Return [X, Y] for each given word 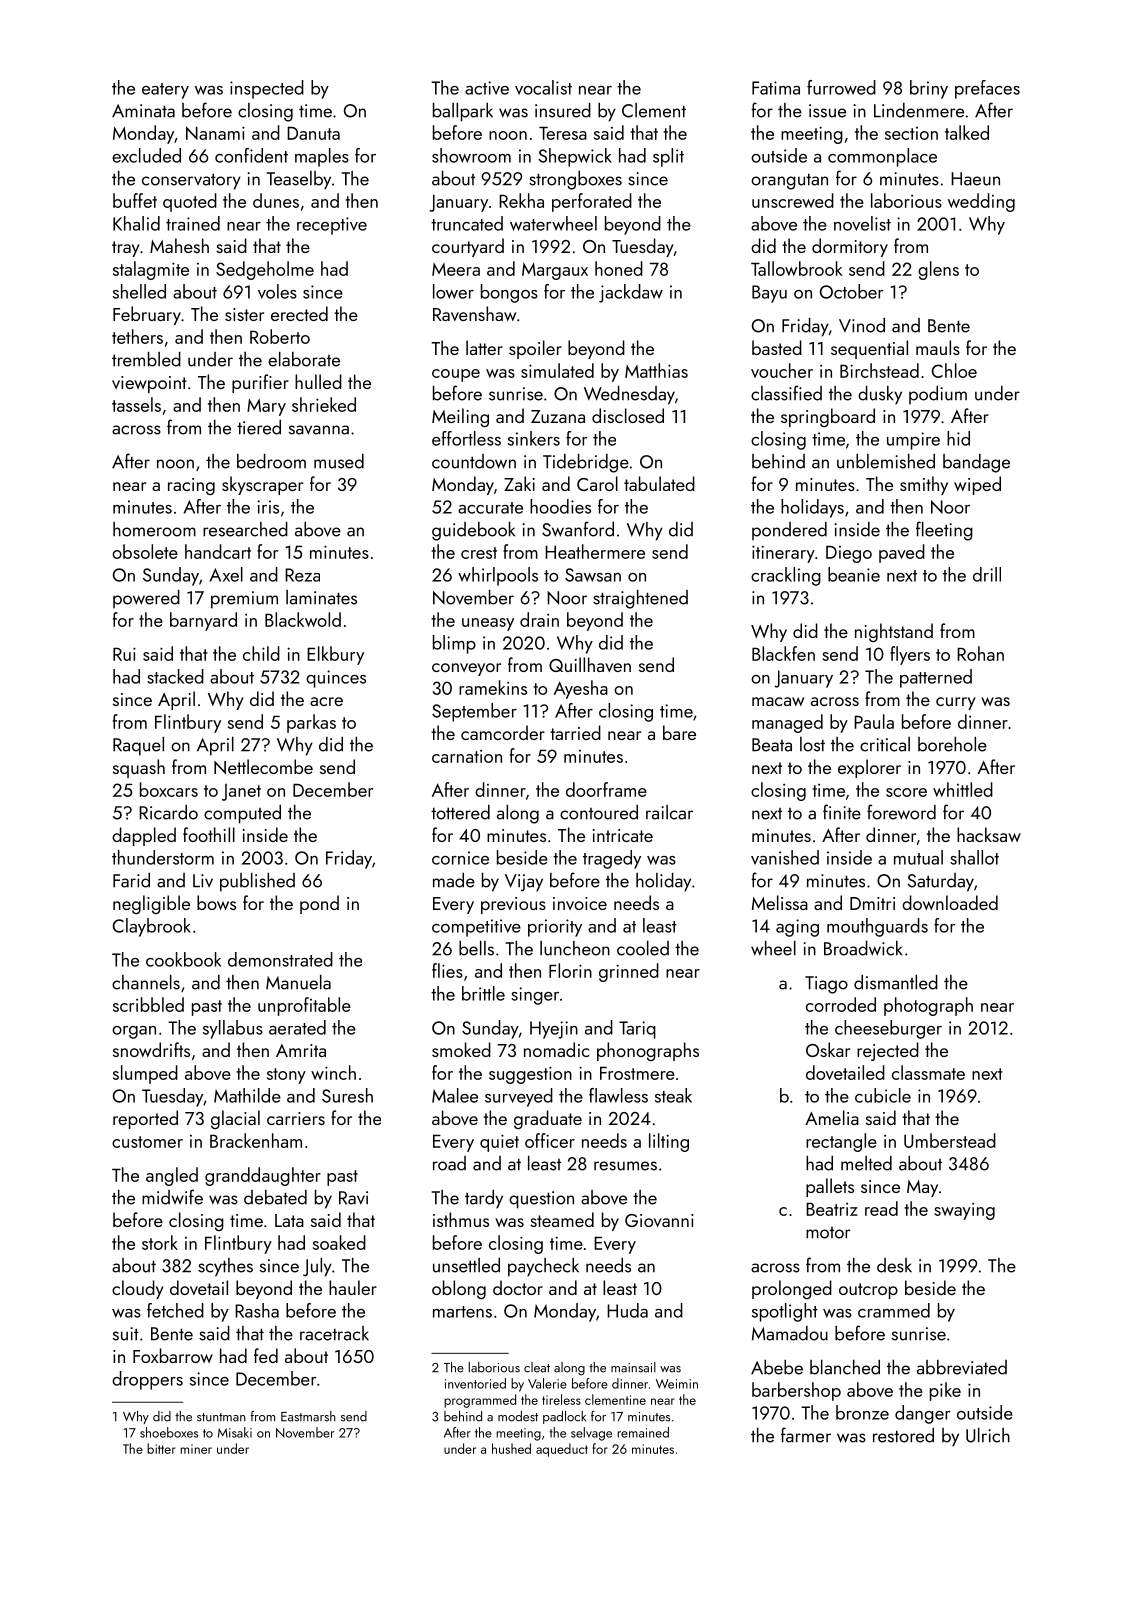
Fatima [776, 88]
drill [987, 574]
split [668, 157]
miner [196, 1449]
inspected [267, 89]
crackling [786, 576]
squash [139, 768]
